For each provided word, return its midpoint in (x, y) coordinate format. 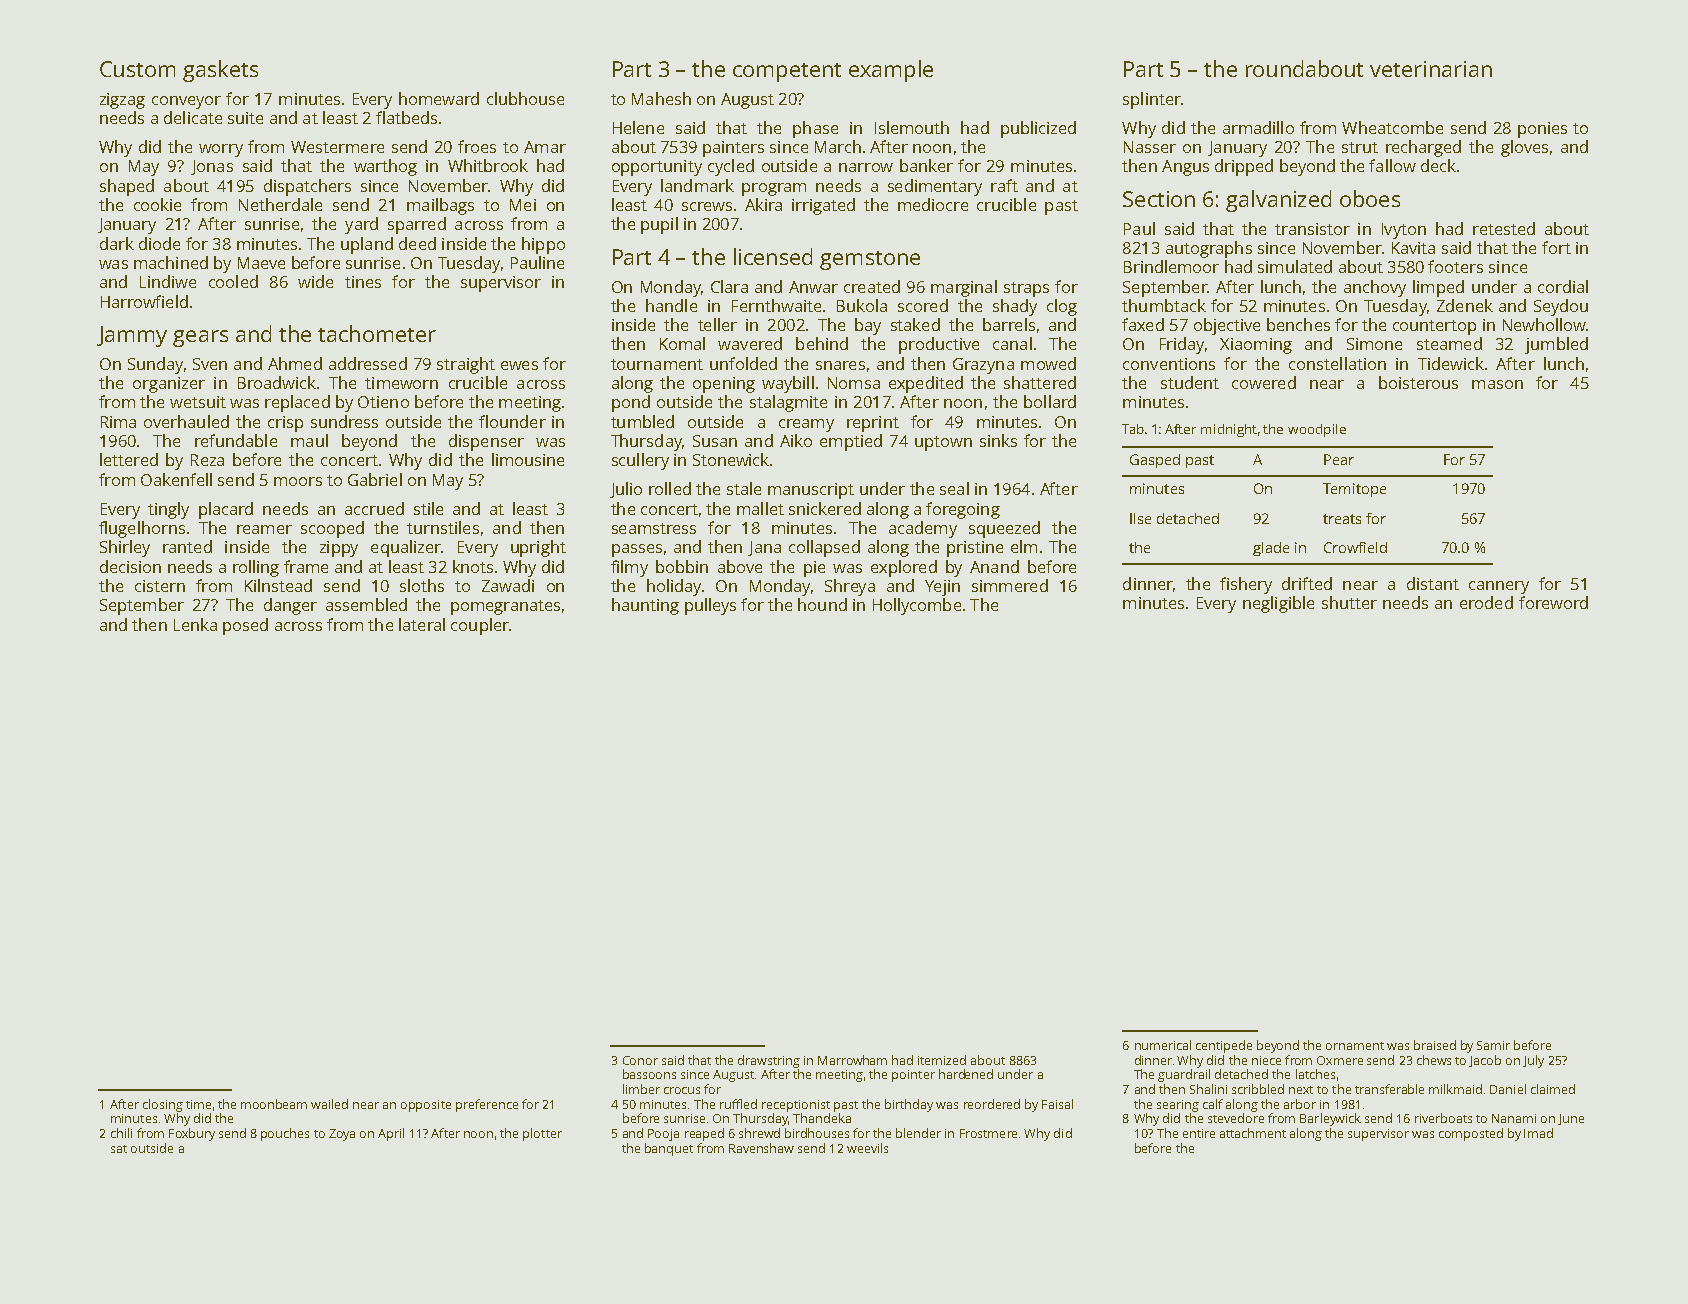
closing (163, 1105)
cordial (1563, 286)
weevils (867, 1148)
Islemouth (912, 127)
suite (245, 118)
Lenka (195, 624)
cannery (1499, 587)
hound (822, 604)
